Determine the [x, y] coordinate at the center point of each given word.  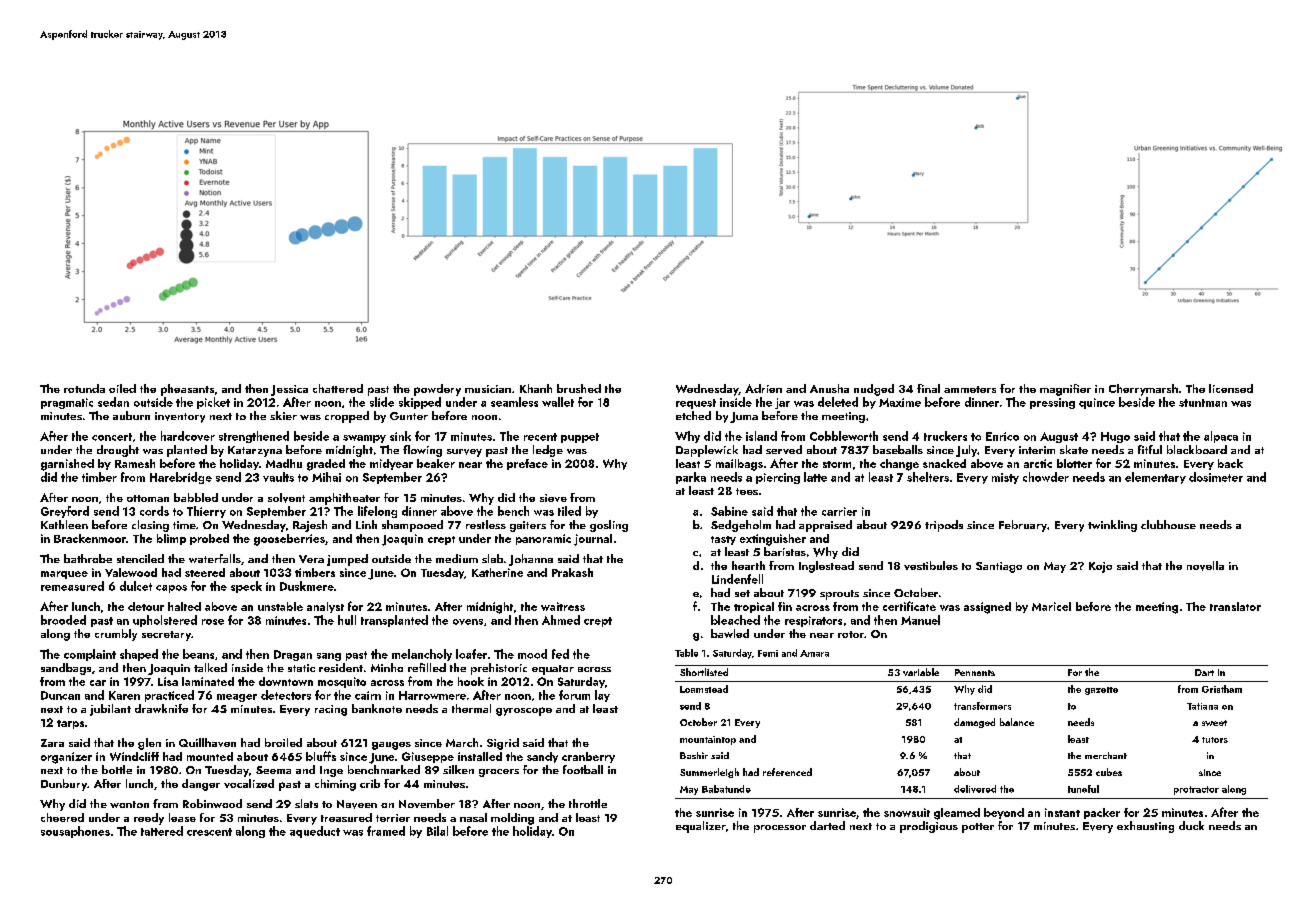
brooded [63, 620]
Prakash [572, 572]
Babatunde [726, 789]
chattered [338, 388]
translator [1235, 606]
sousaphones [75, 832]
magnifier [1065, 390]
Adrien [763, 388]
